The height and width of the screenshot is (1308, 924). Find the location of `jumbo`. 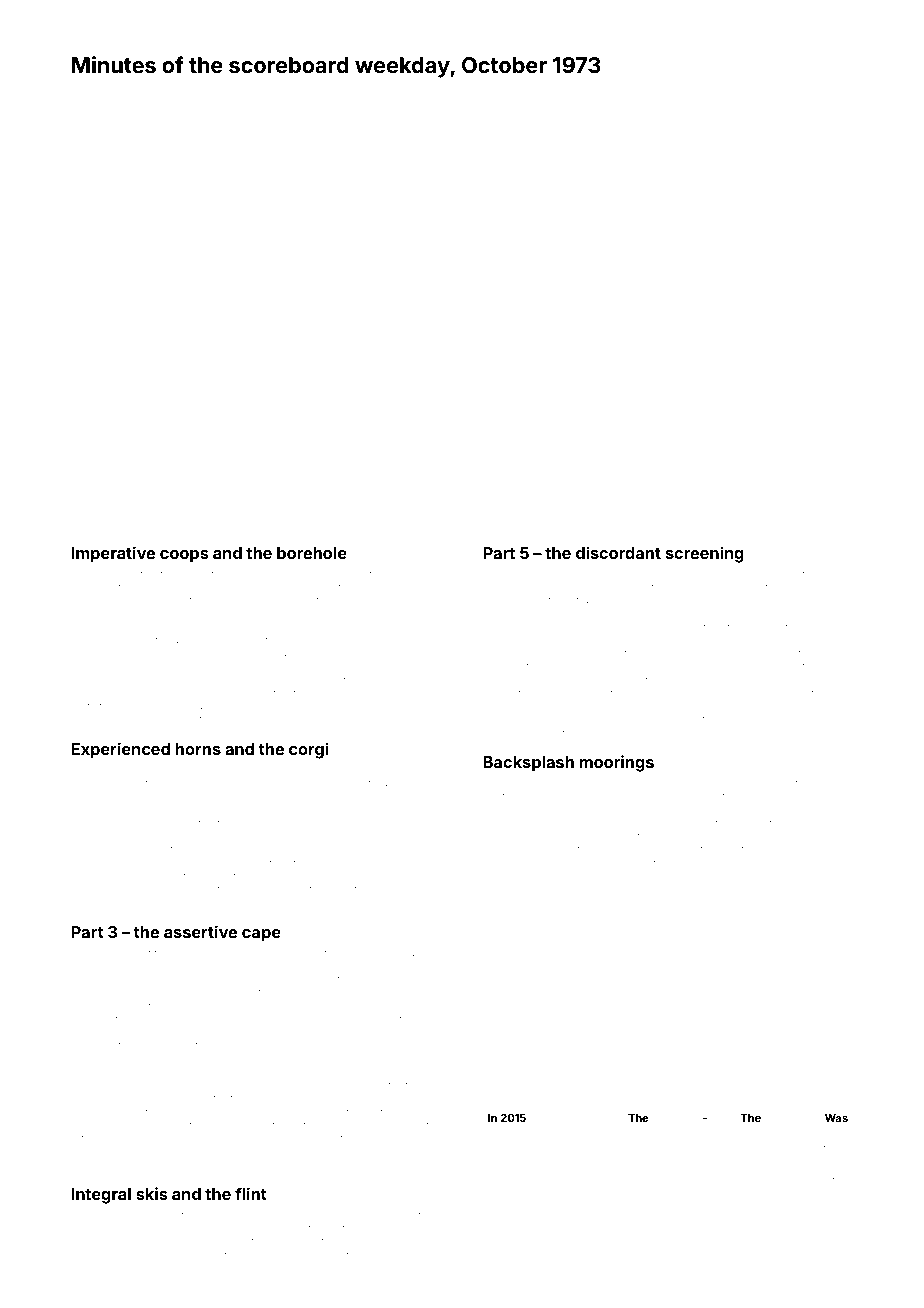

jumbo is located at coordinates (112, 682).
